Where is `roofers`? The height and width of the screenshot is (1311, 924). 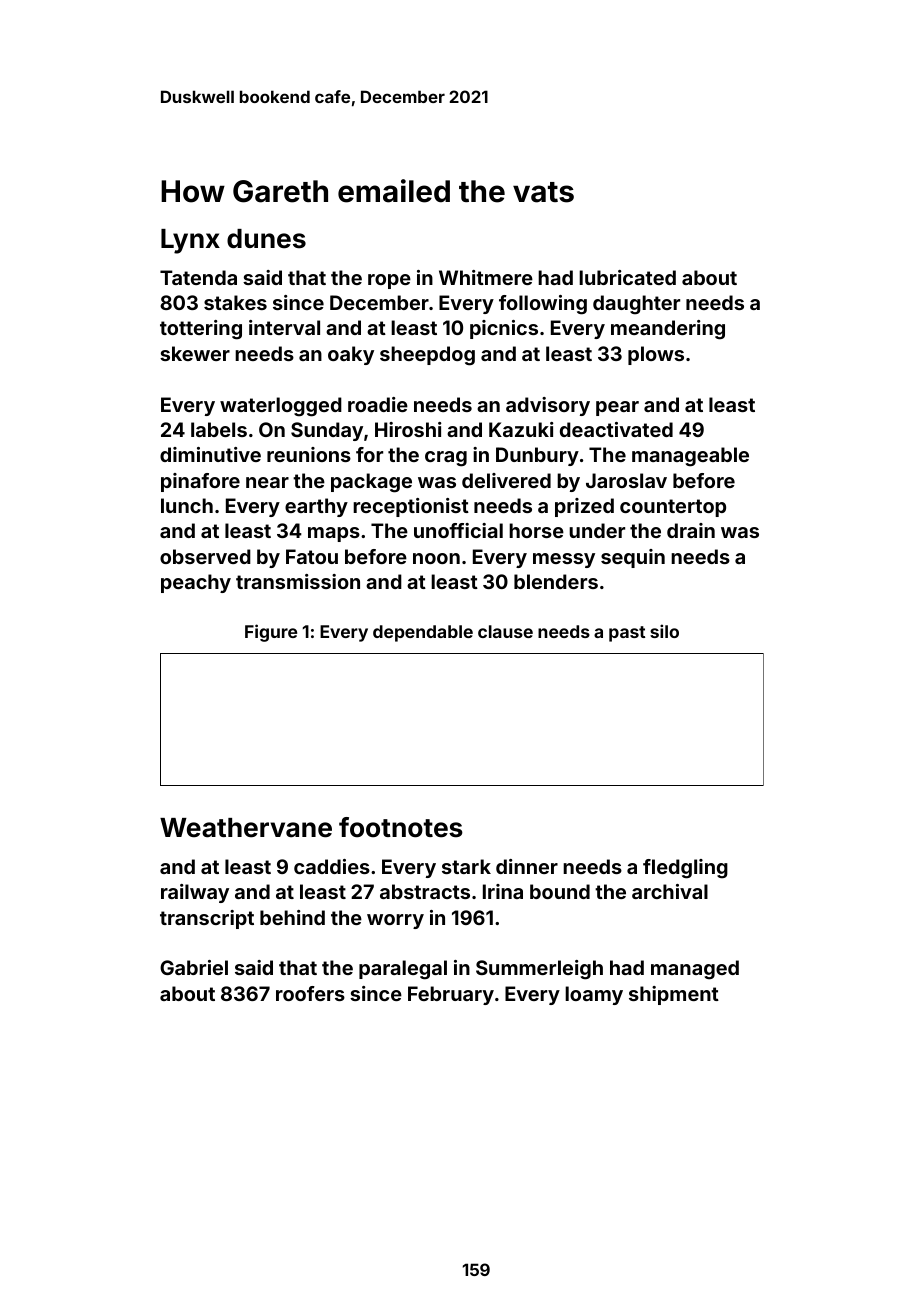
roofers is located at coordinates (310, 993).
